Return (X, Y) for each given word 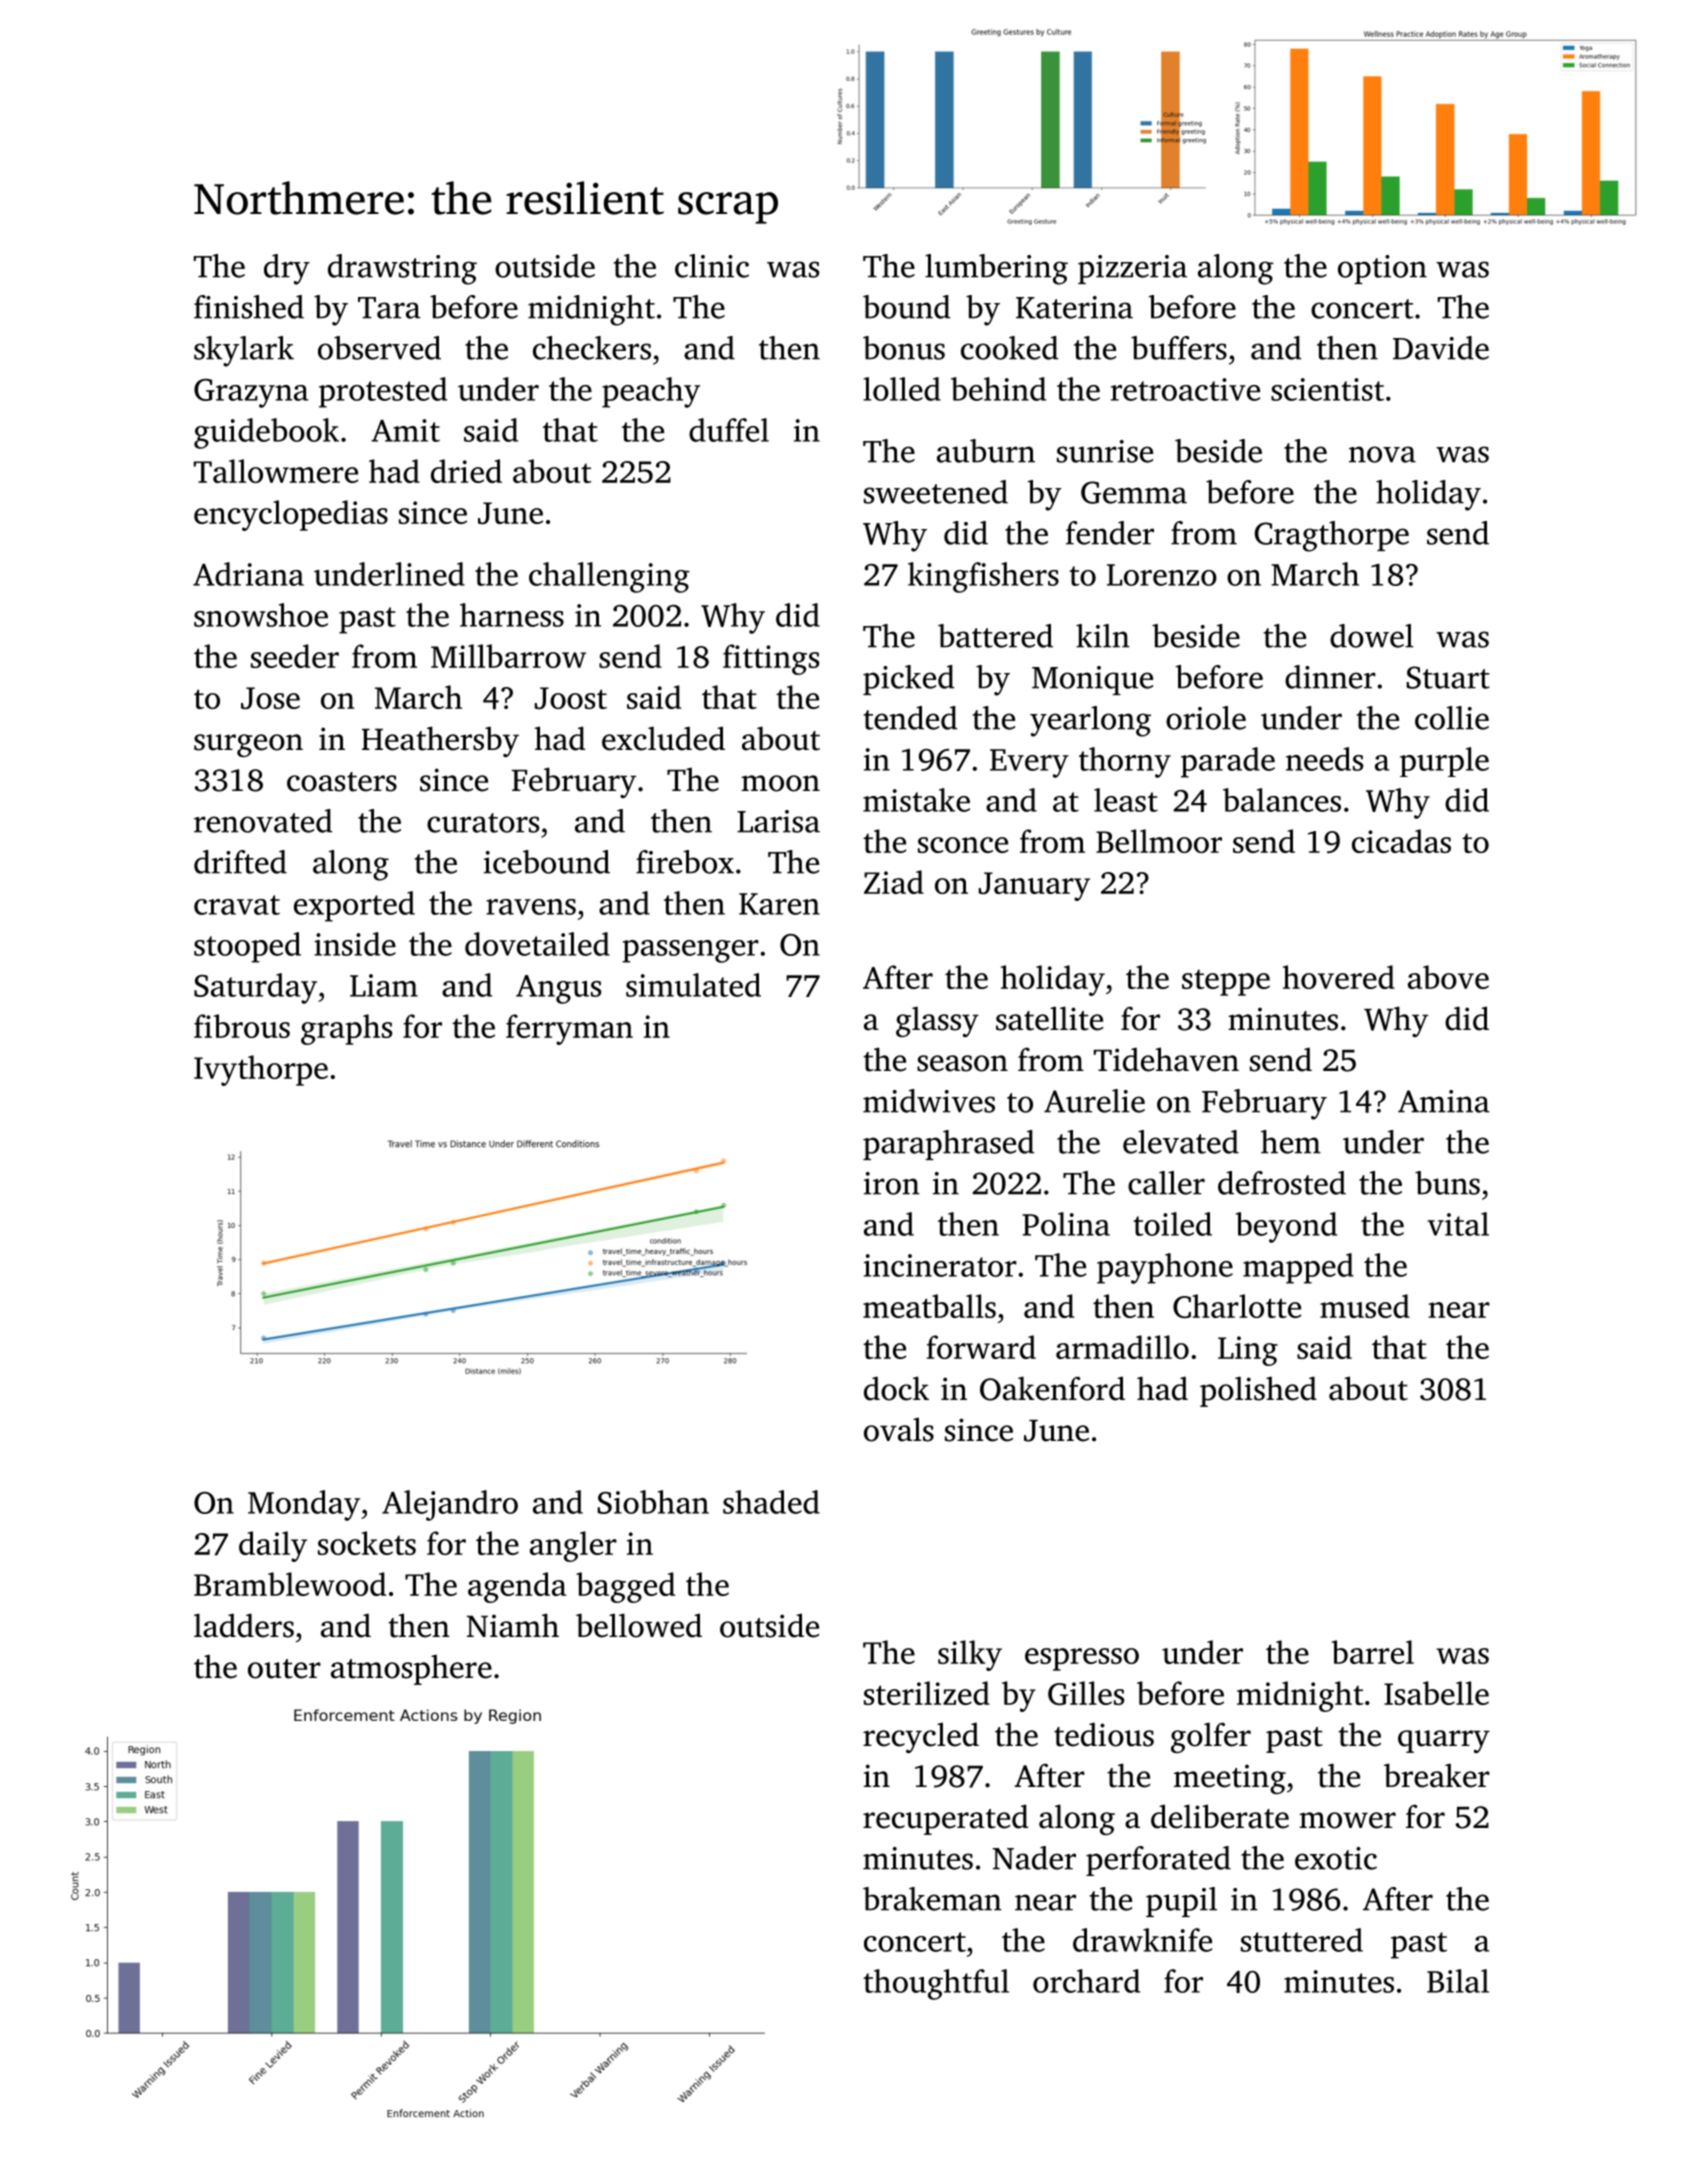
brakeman (932, 1899)
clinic (712, 266)
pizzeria (1132, 269)
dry (287, 269)
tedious (1104, 1734)
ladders (244, 1625)
